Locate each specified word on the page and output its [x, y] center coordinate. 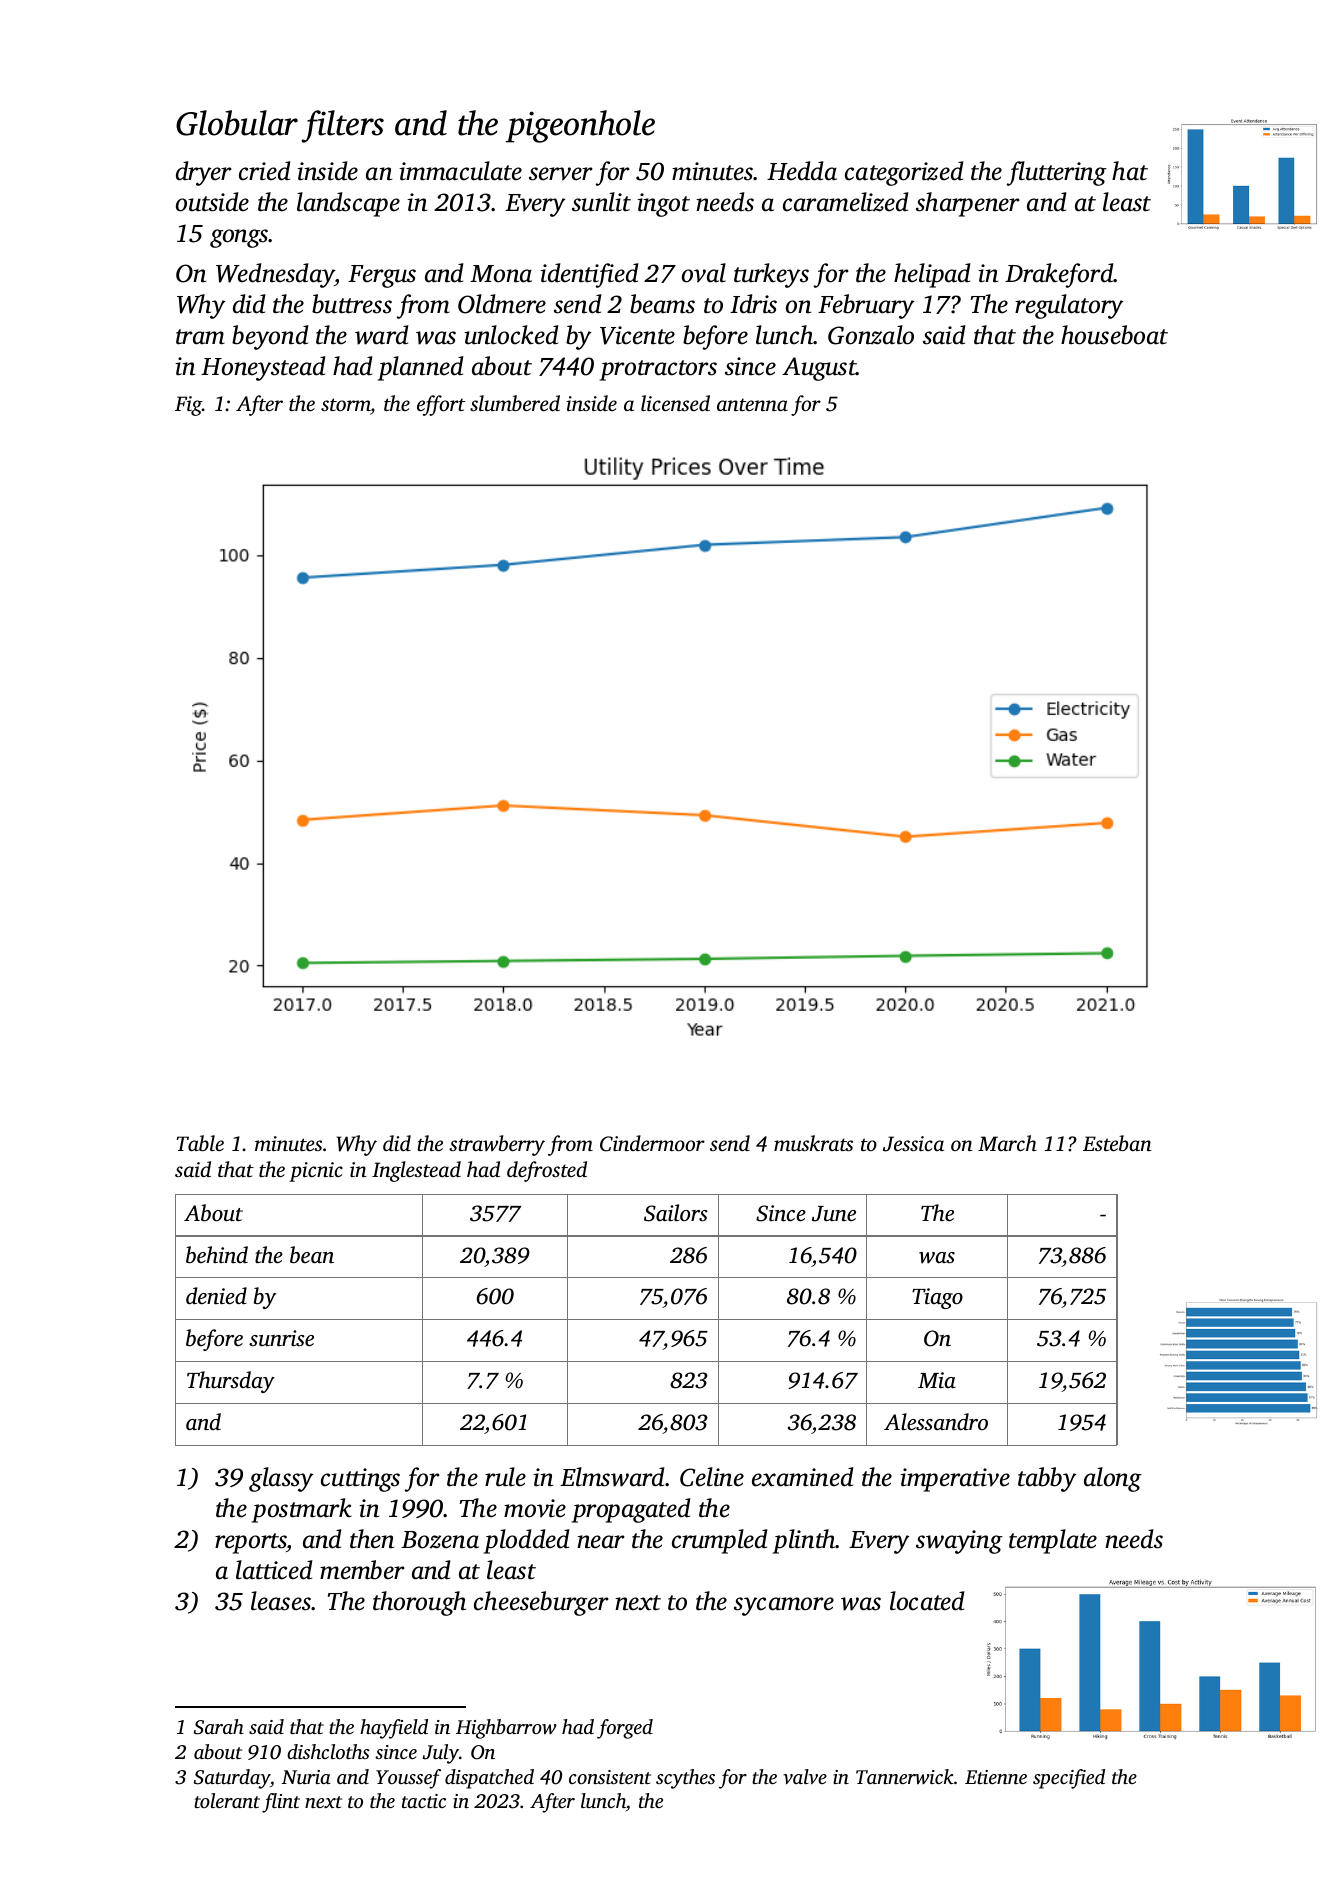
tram [200, 337]
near [601, 1542]
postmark [302, 1510]
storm [345, 404]
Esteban [1117, 1143]
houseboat [1114, 335]
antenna [752, 405]
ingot [663, 205]
